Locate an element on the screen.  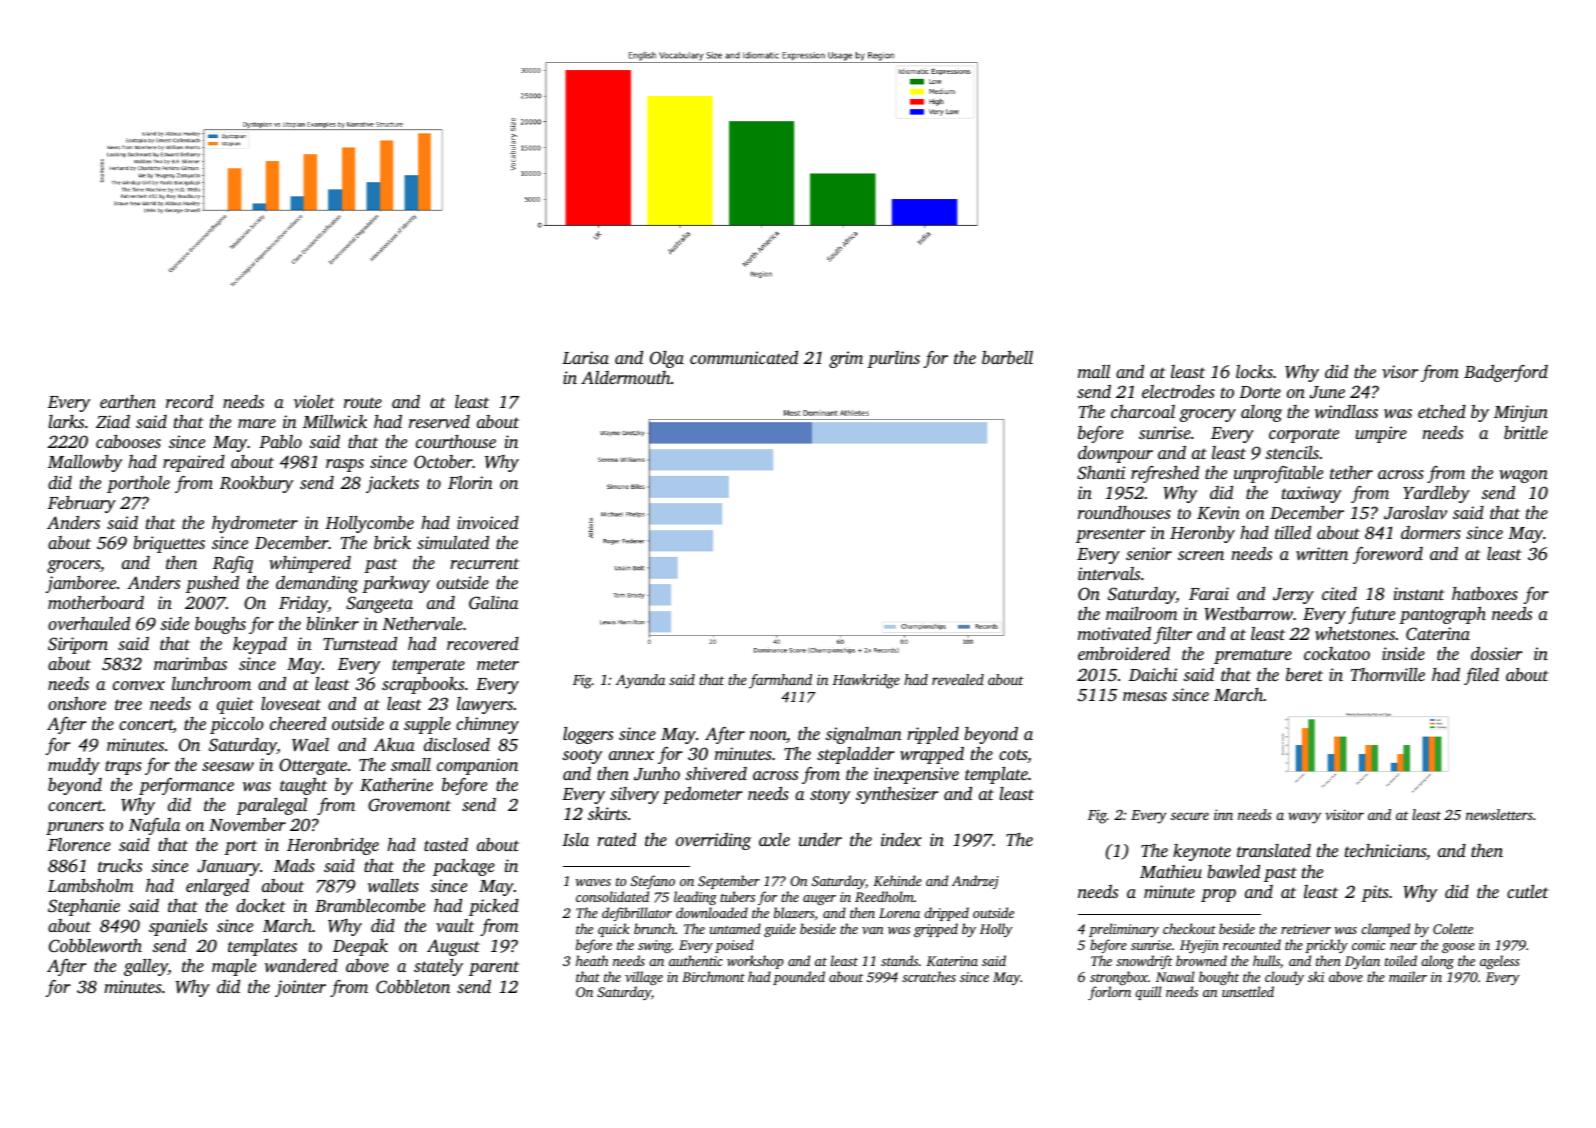
cutlet is located at coordinates (1527, 891).
